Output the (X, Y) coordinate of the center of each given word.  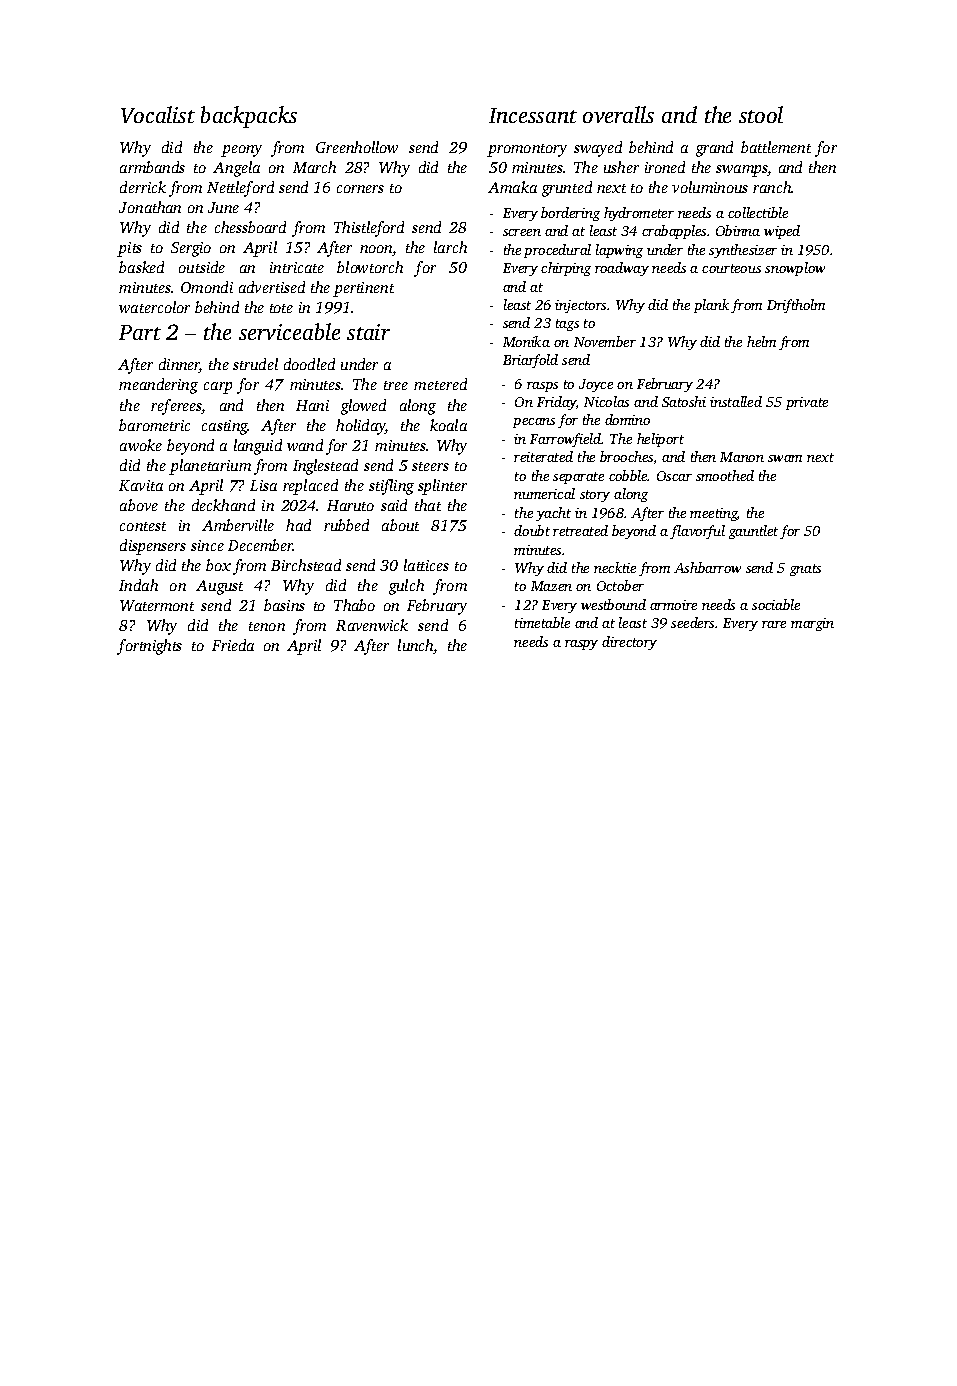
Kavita (141, 485)
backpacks (249, 117)
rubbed (346, 525)
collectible (758, 212)
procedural (557, 251)
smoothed (725, 475)
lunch (416, 646)
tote (281, 308)
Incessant (533, 115)
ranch (772, 187)
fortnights (149, 647)
